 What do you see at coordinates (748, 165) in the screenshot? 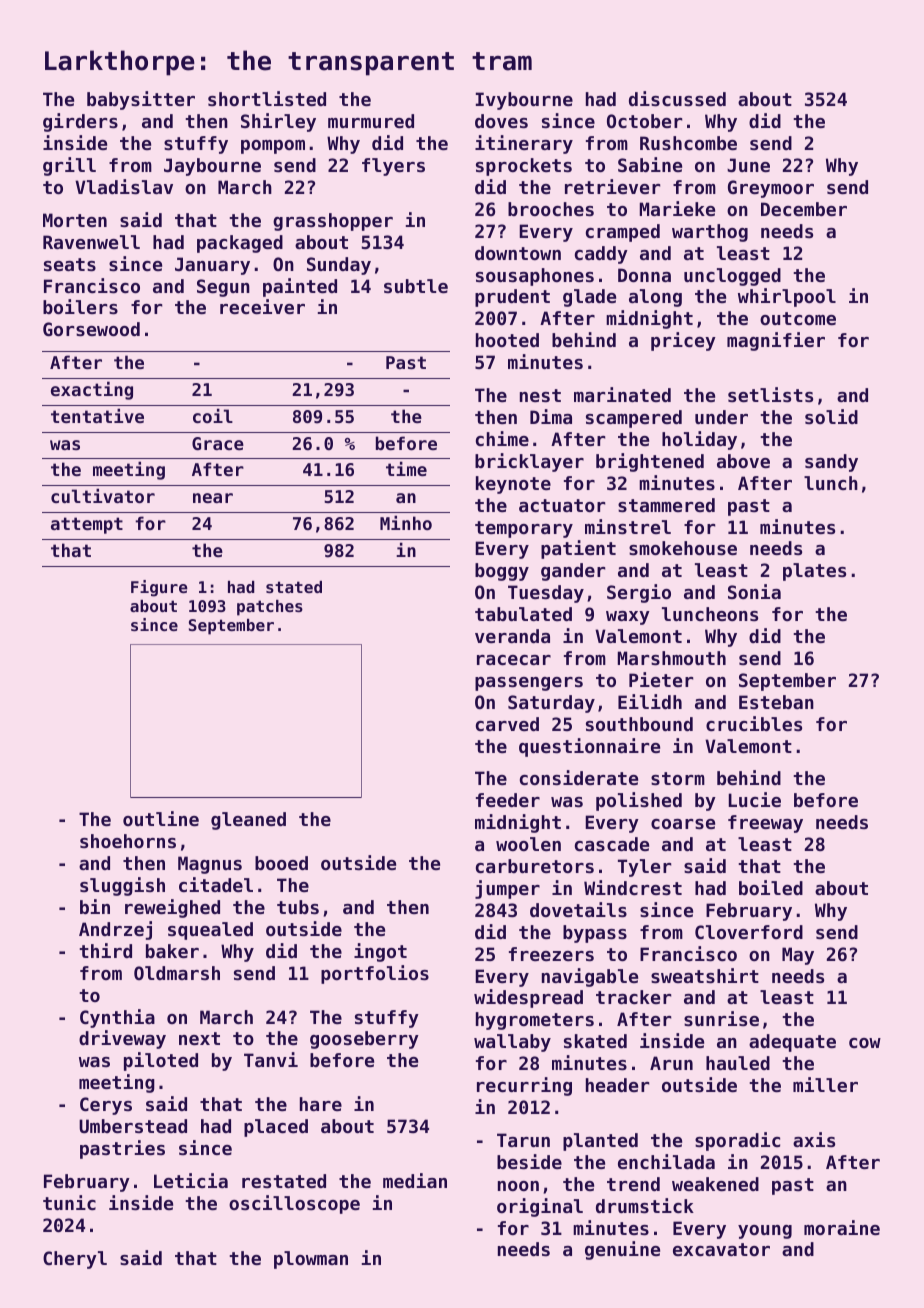
I see `June` at bounding box center [748, 165].
